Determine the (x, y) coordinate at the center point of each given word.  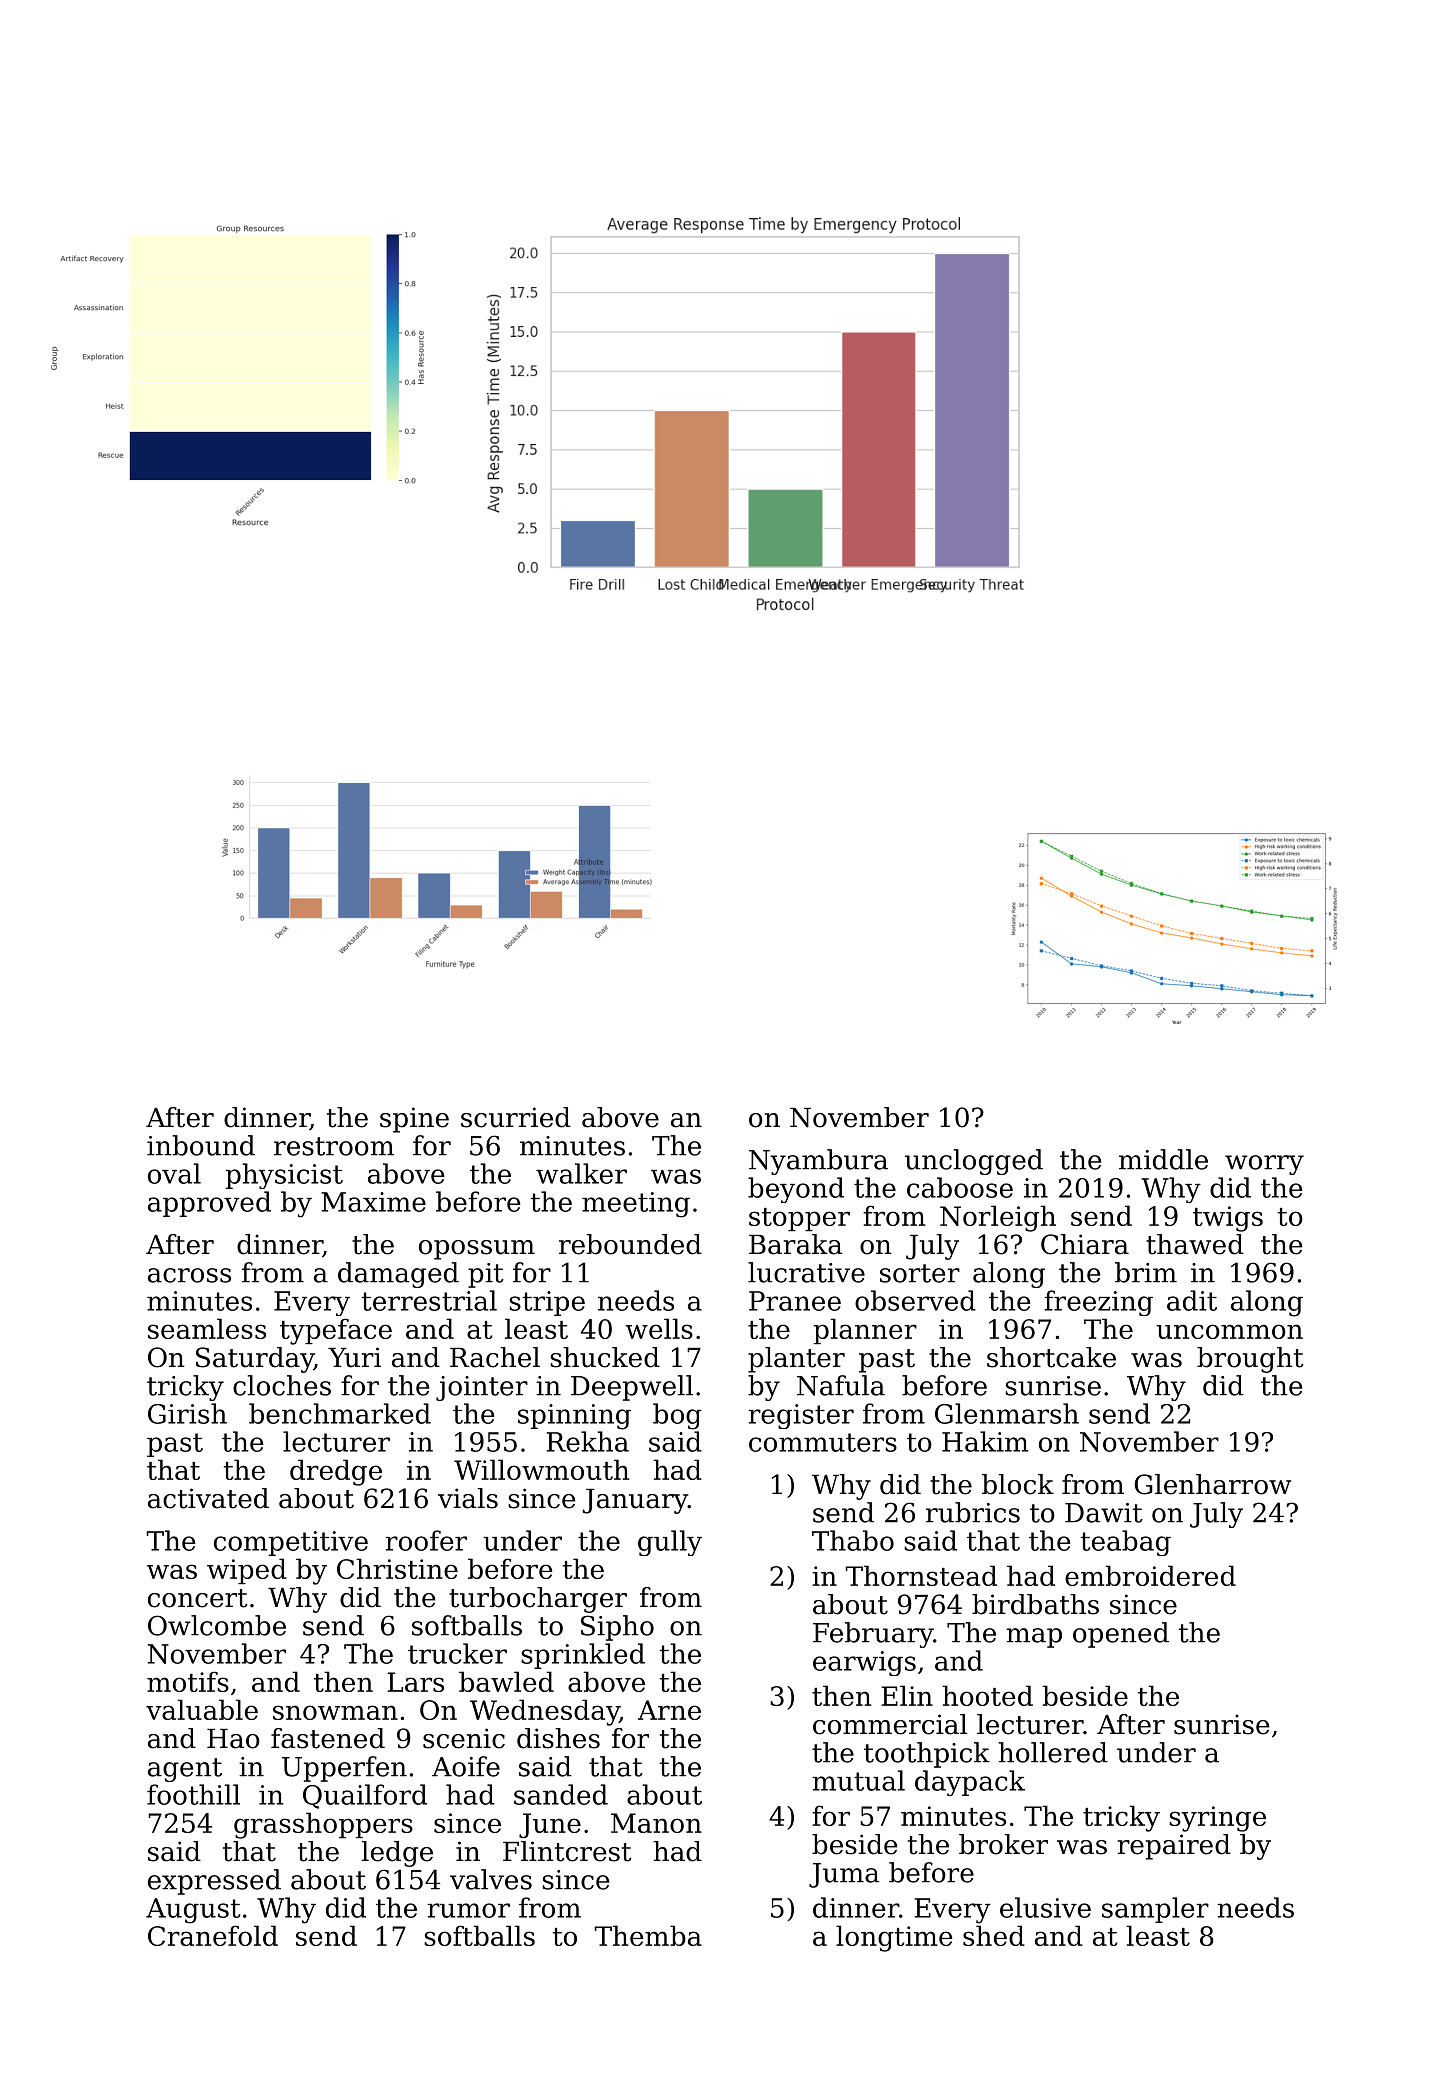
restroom (334, 1146)
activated (208, 1498)
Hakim (985, 1441)
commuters (823, 1442)
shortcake (1051, 1357)
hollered (1053, 1752)
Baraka (795, 1244)
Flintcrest (567, 1851)
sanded (561, 1794)
